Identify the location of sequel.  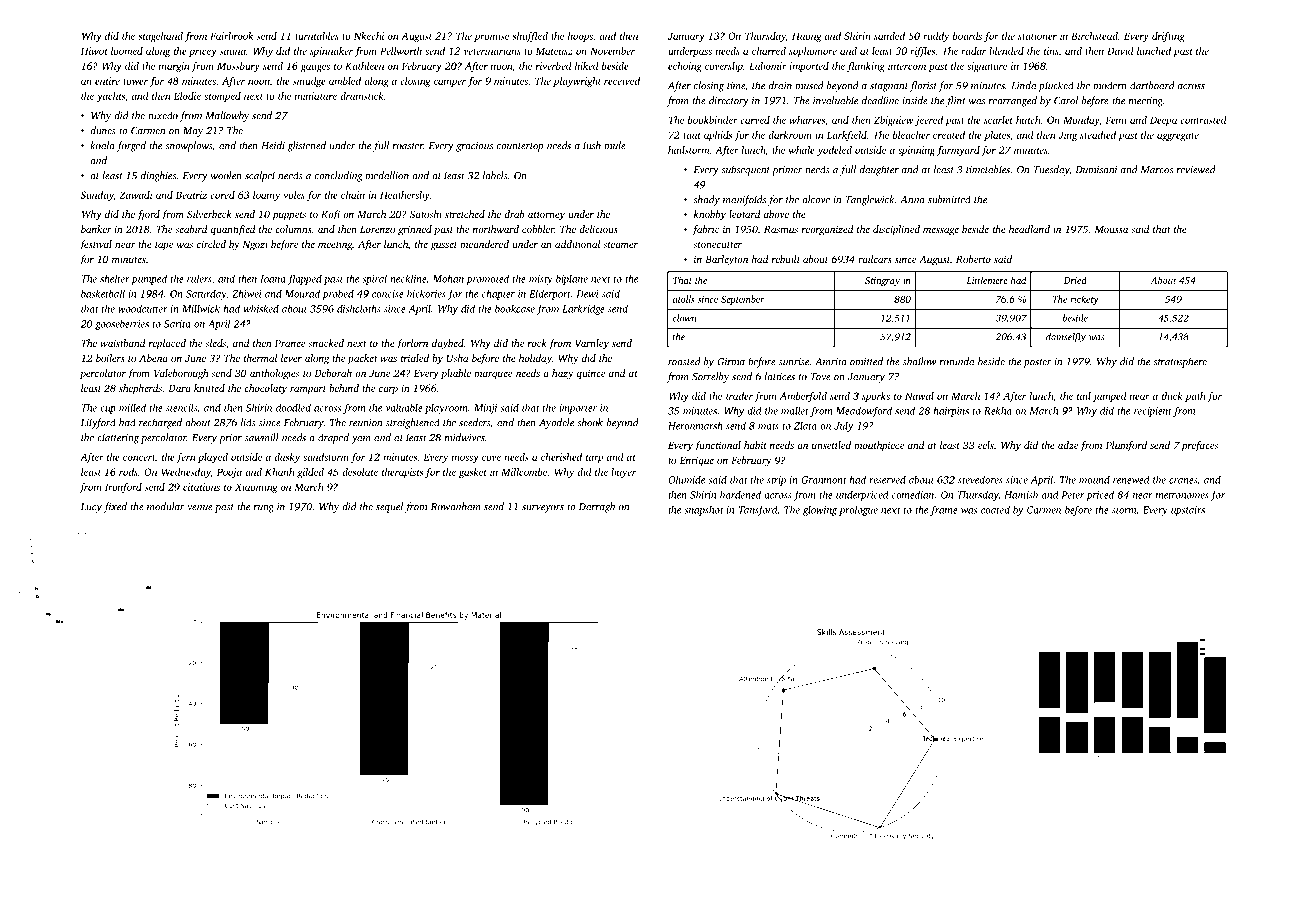
(389, 507).
